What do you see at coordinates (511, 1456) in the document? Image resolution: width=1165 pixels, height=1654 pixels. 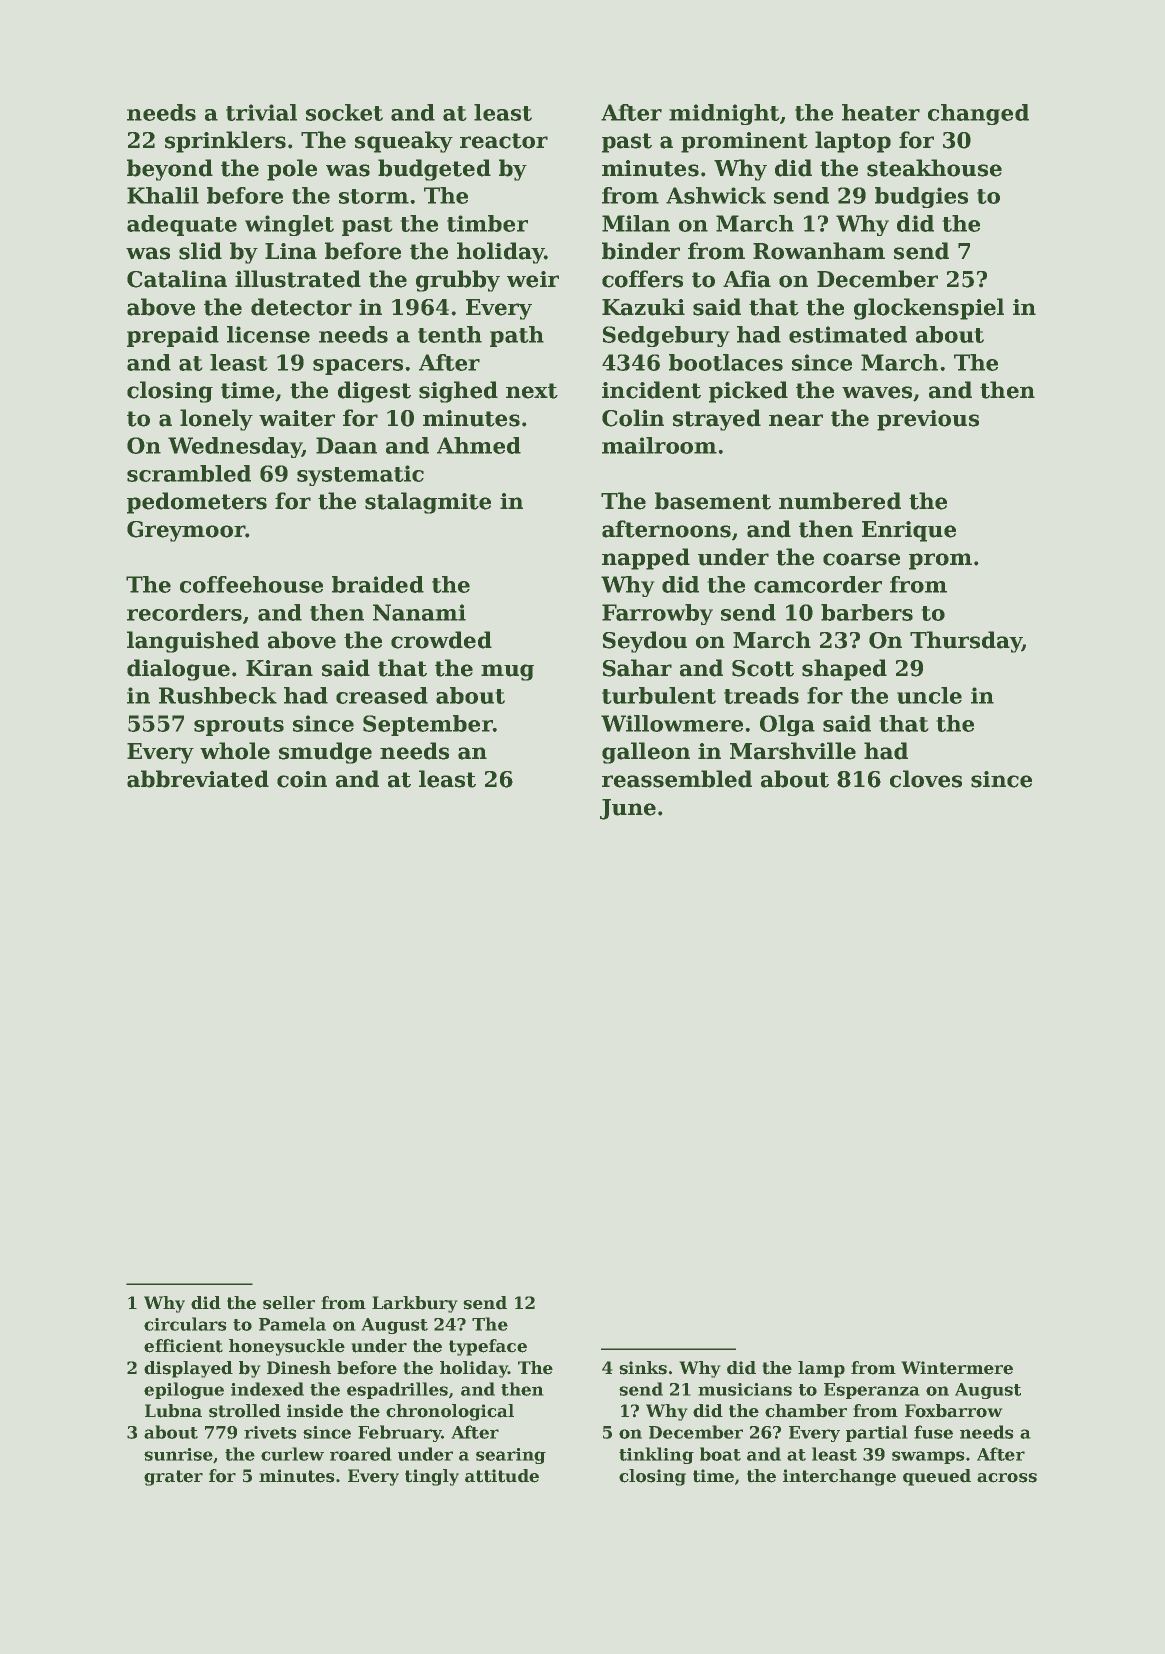 I see `searing` at bounding box center [511, 1456].
